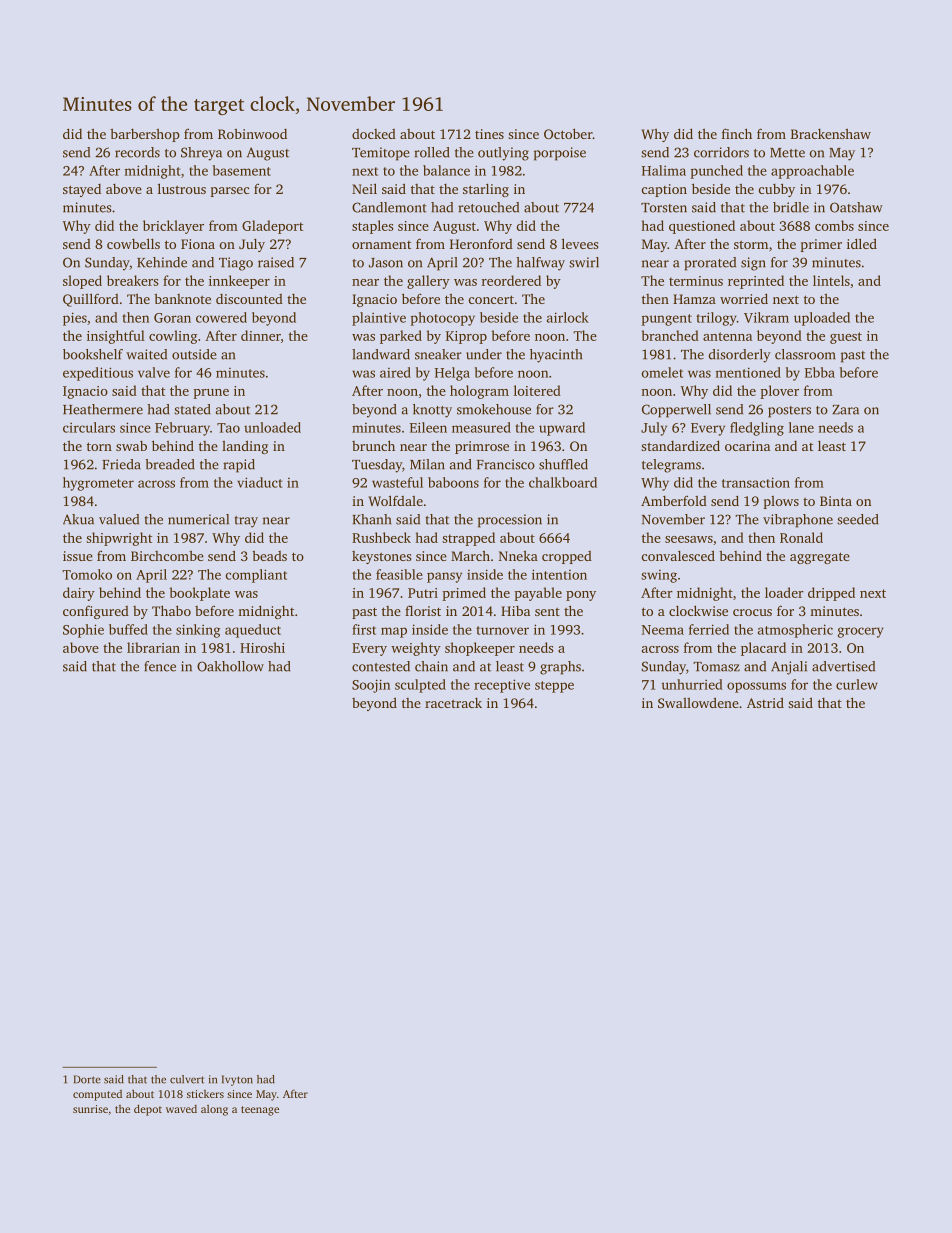 This image has width=952, height=1233. What do you see at coordinates (821, 245) in the image?
I see `primer` at bounding box center [821, 245].
